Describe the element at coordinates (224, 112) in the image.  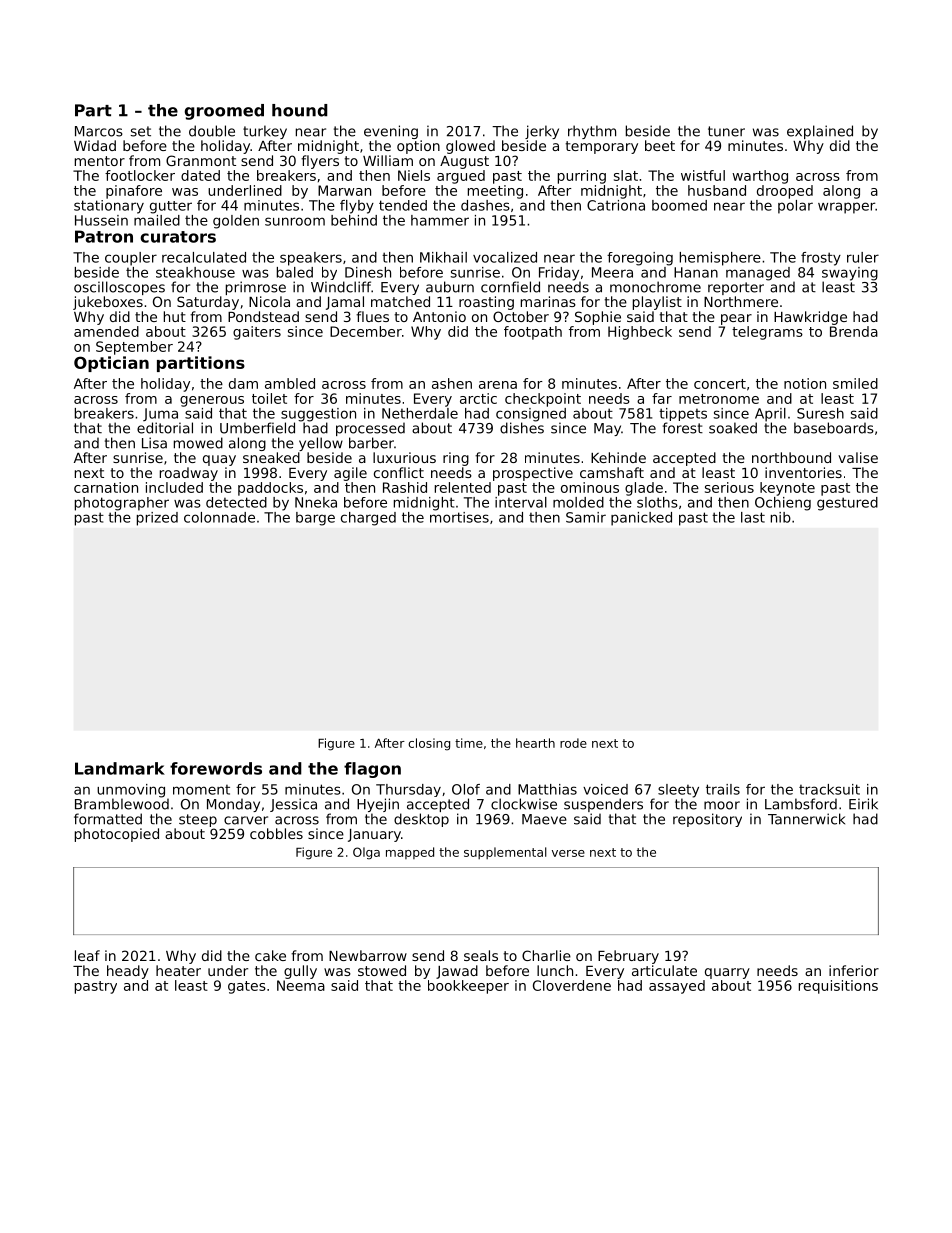
I see `groomed` at that location.
